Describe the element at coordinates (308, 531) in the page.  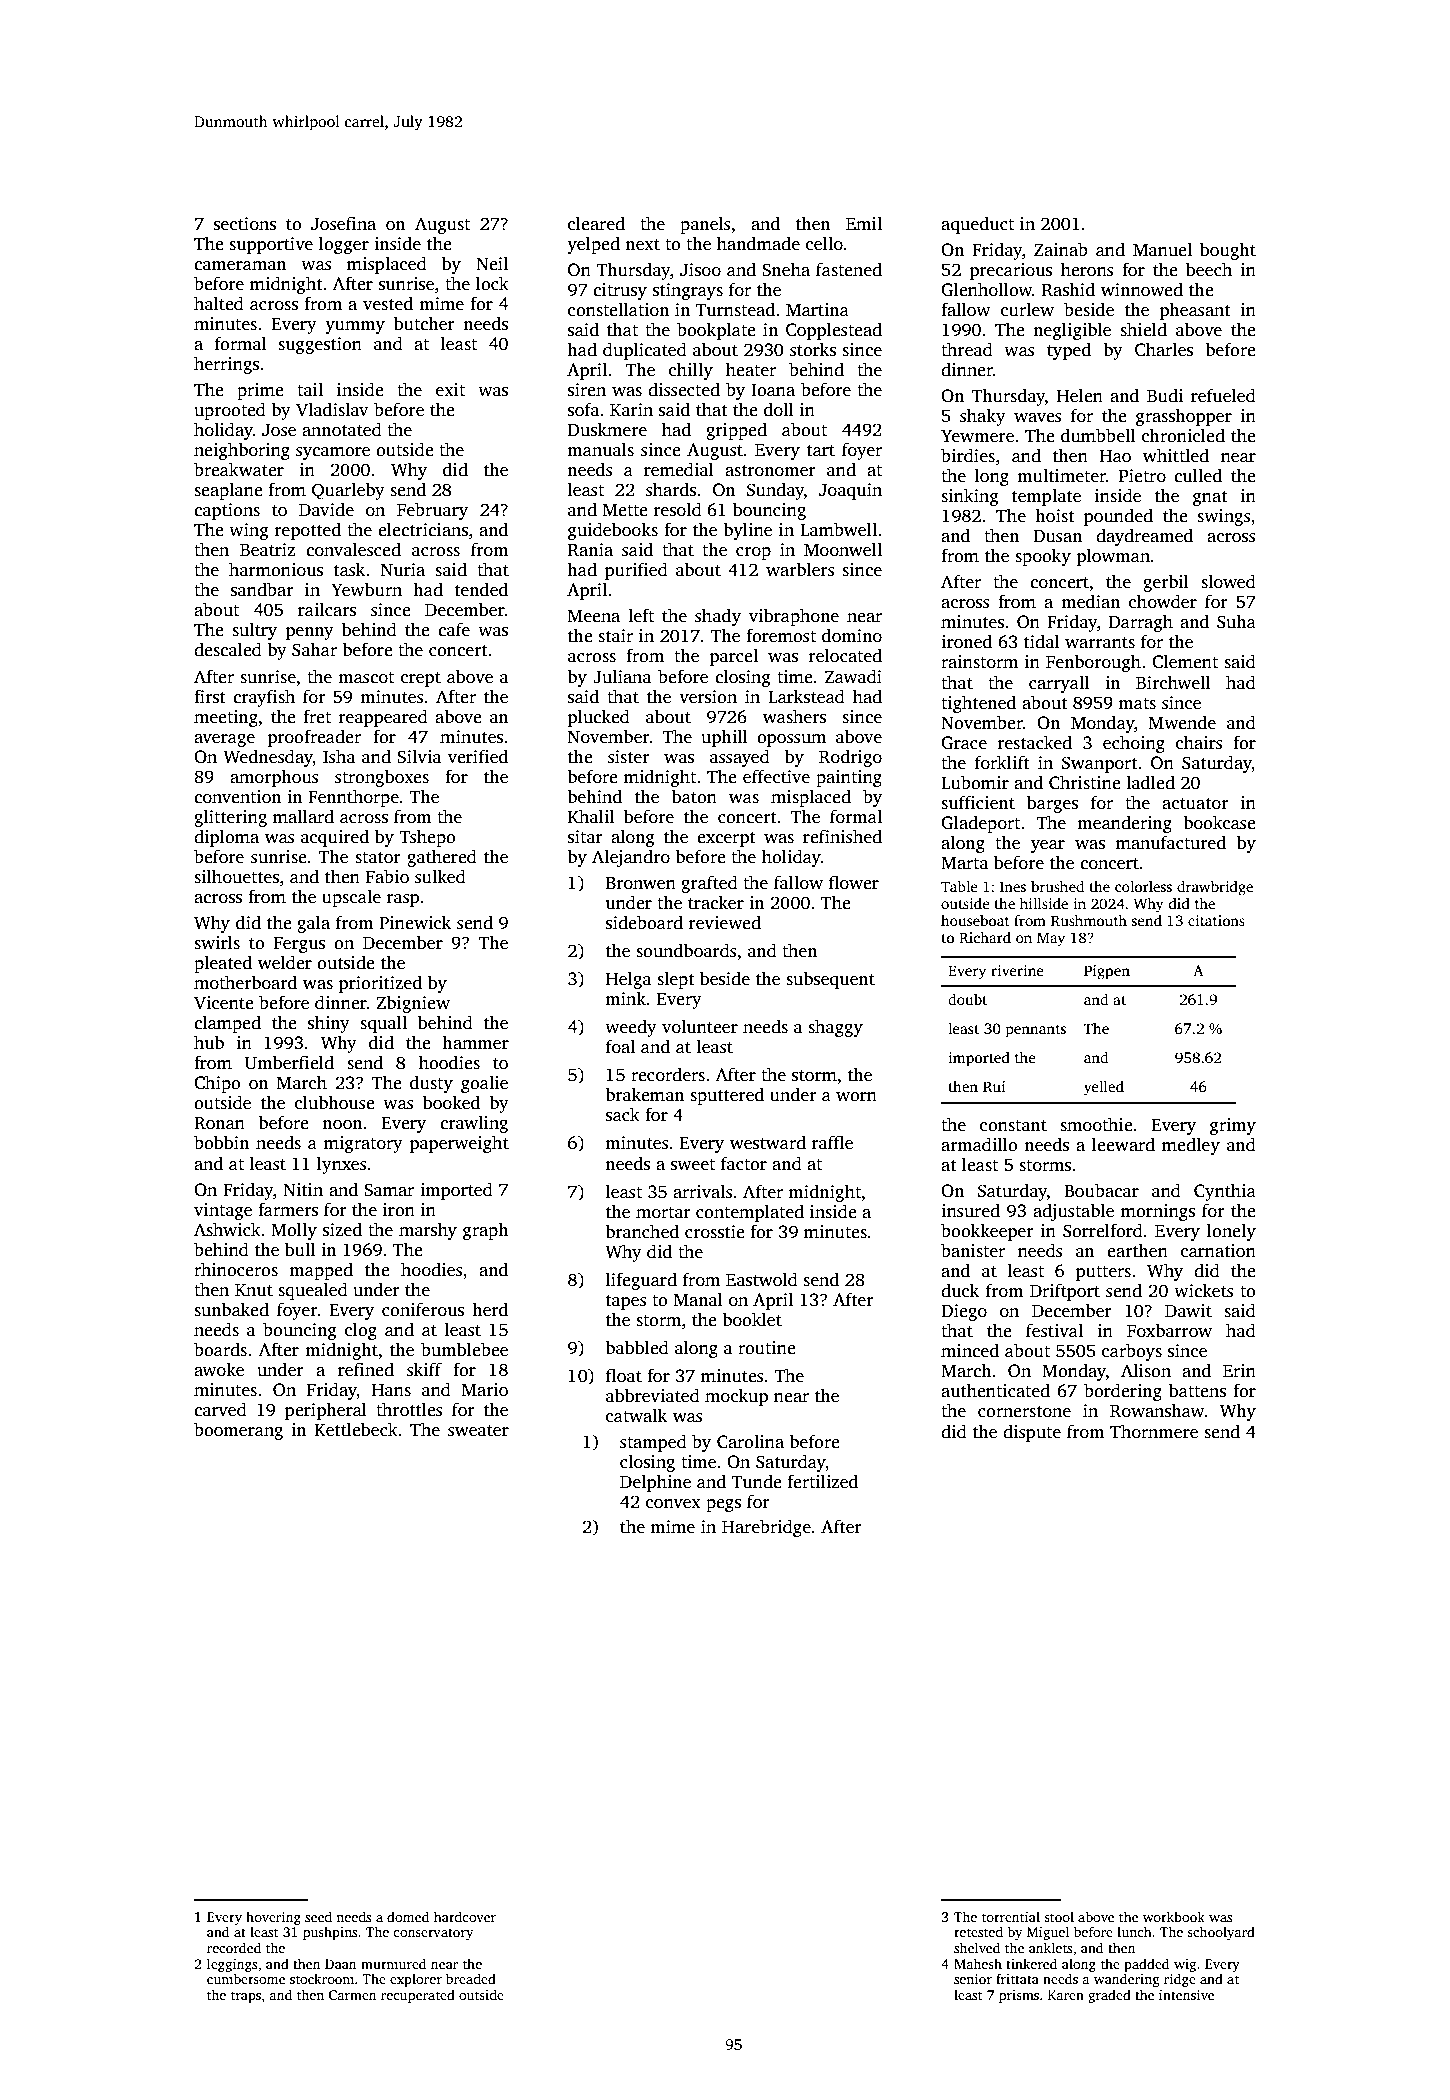
I see `repotted` at that location.
